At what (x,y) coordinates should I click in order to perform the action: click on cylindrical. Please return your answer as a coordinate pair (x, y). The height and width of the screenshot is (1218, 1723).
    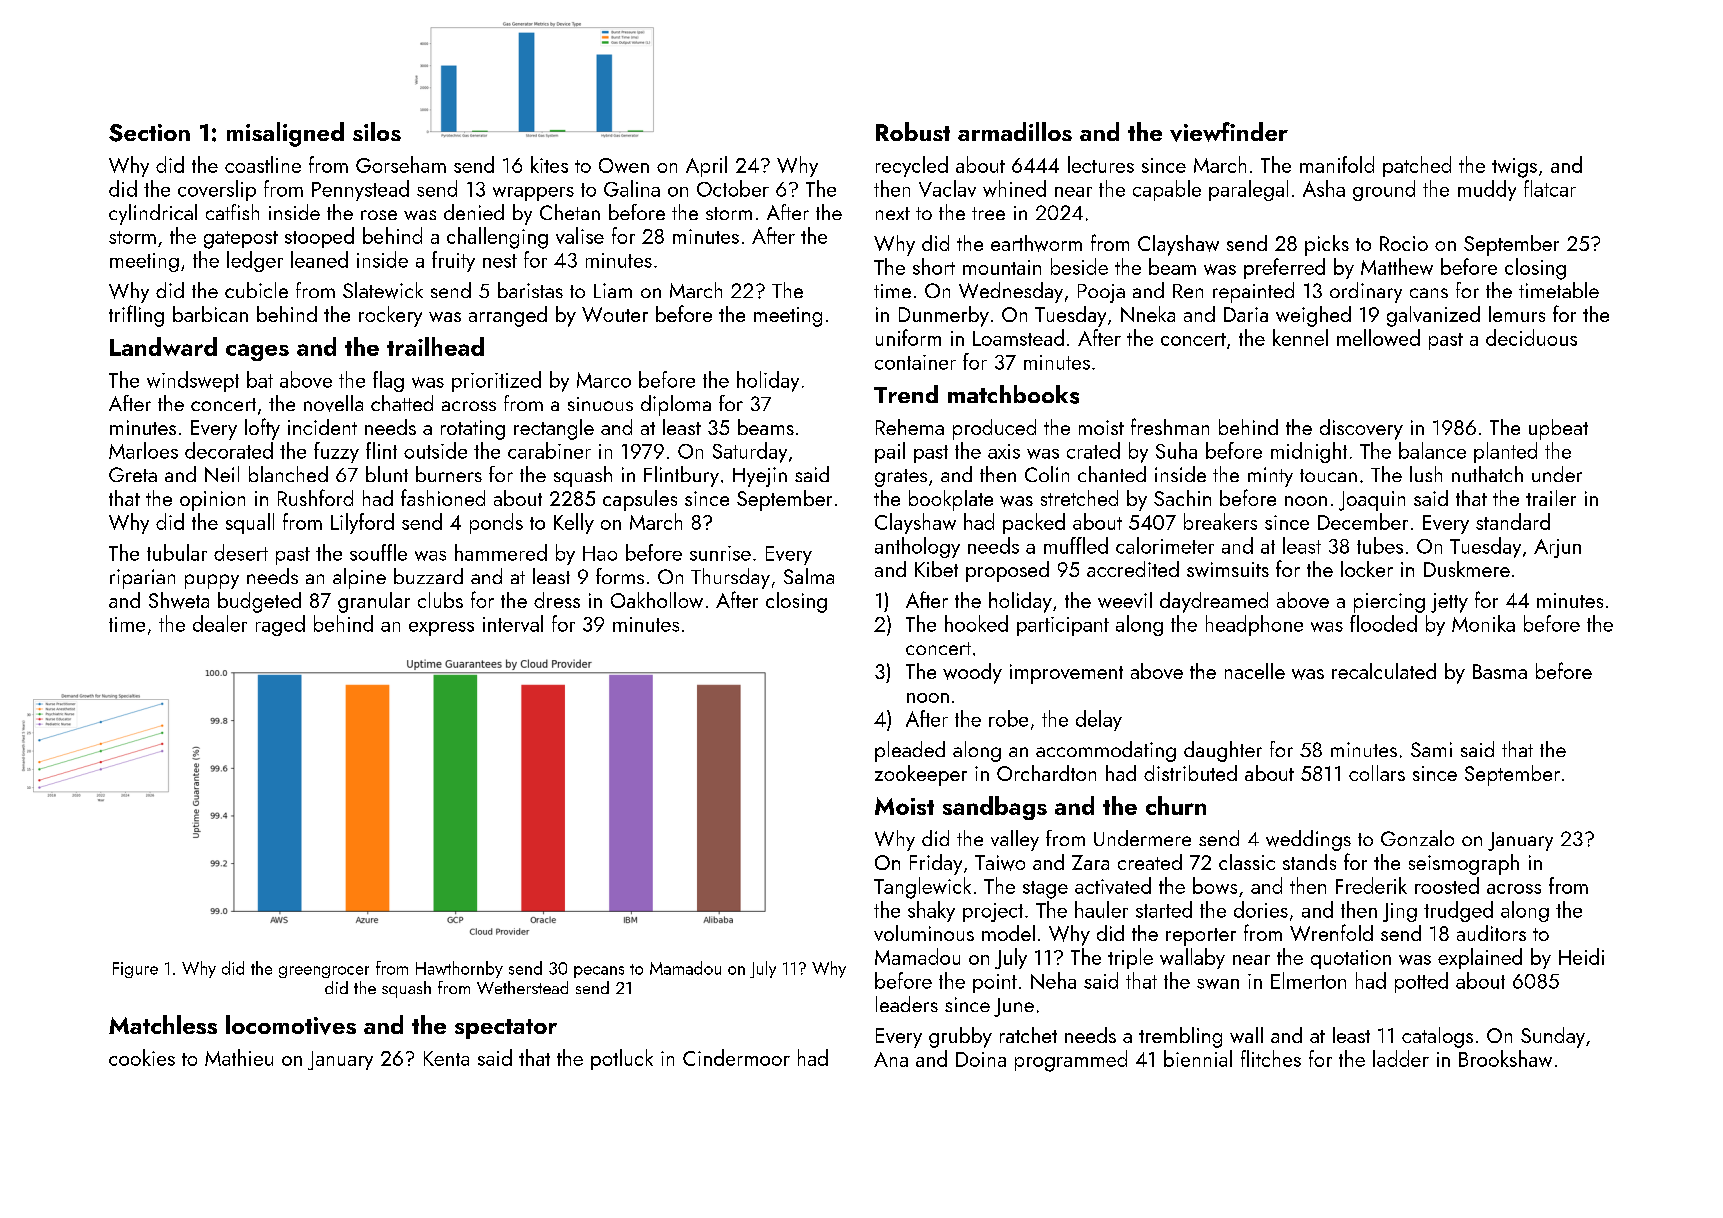
    Looking at the image, I should click on (153, 214).
